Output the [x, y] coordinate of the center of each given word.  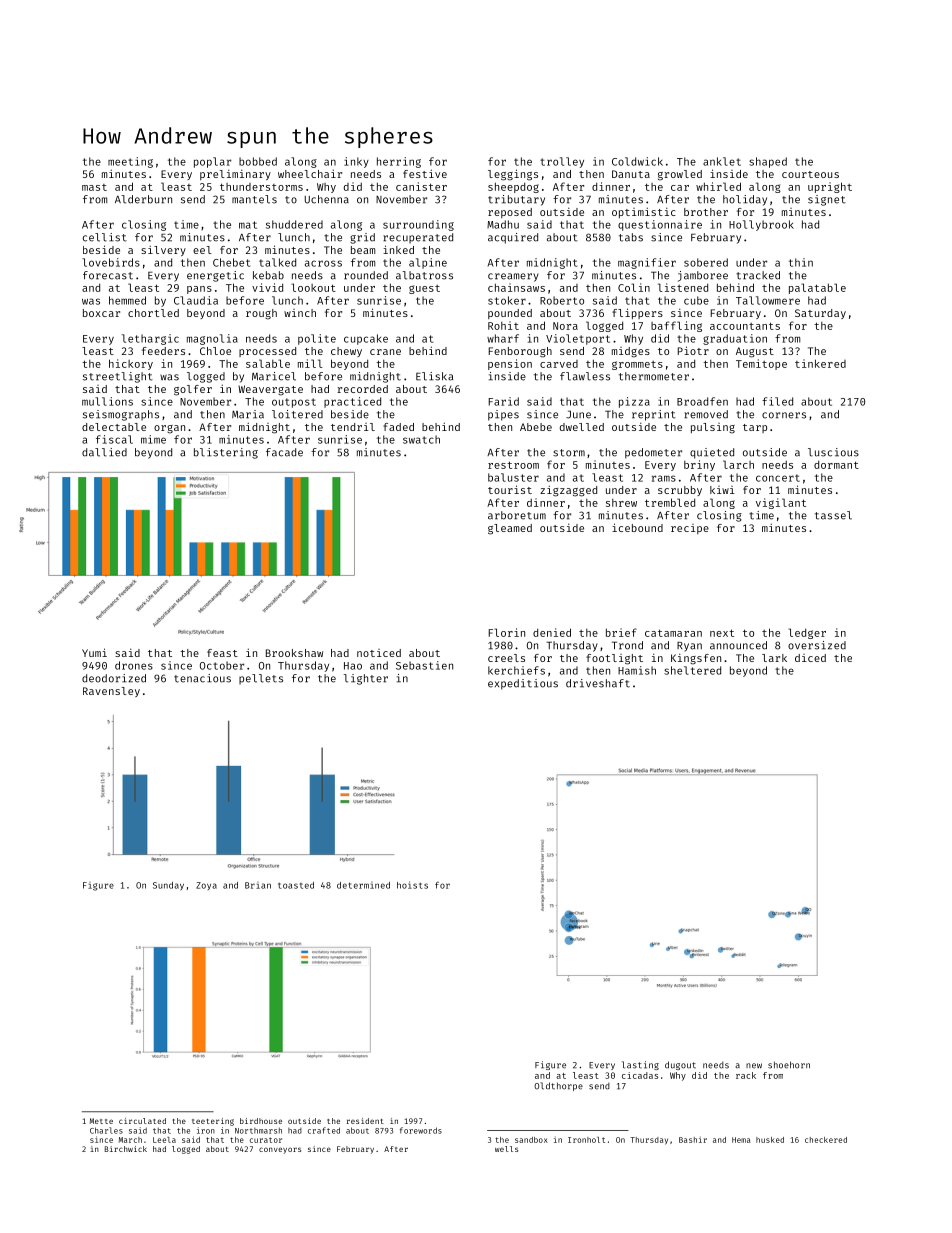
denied [552, 632]
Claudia [196, 300]
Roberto [562, 300]
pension [510, 364]
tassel [833, 515]
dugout [680, 1065]
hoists [412, 885]
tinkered [820, 363]
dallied [104, 452]
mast [94, 187]
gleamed [510, 529]
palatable [817, 288]
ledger [807, 633]
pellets [261, 679]
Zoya [206, 886]
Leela [164, 1140]
